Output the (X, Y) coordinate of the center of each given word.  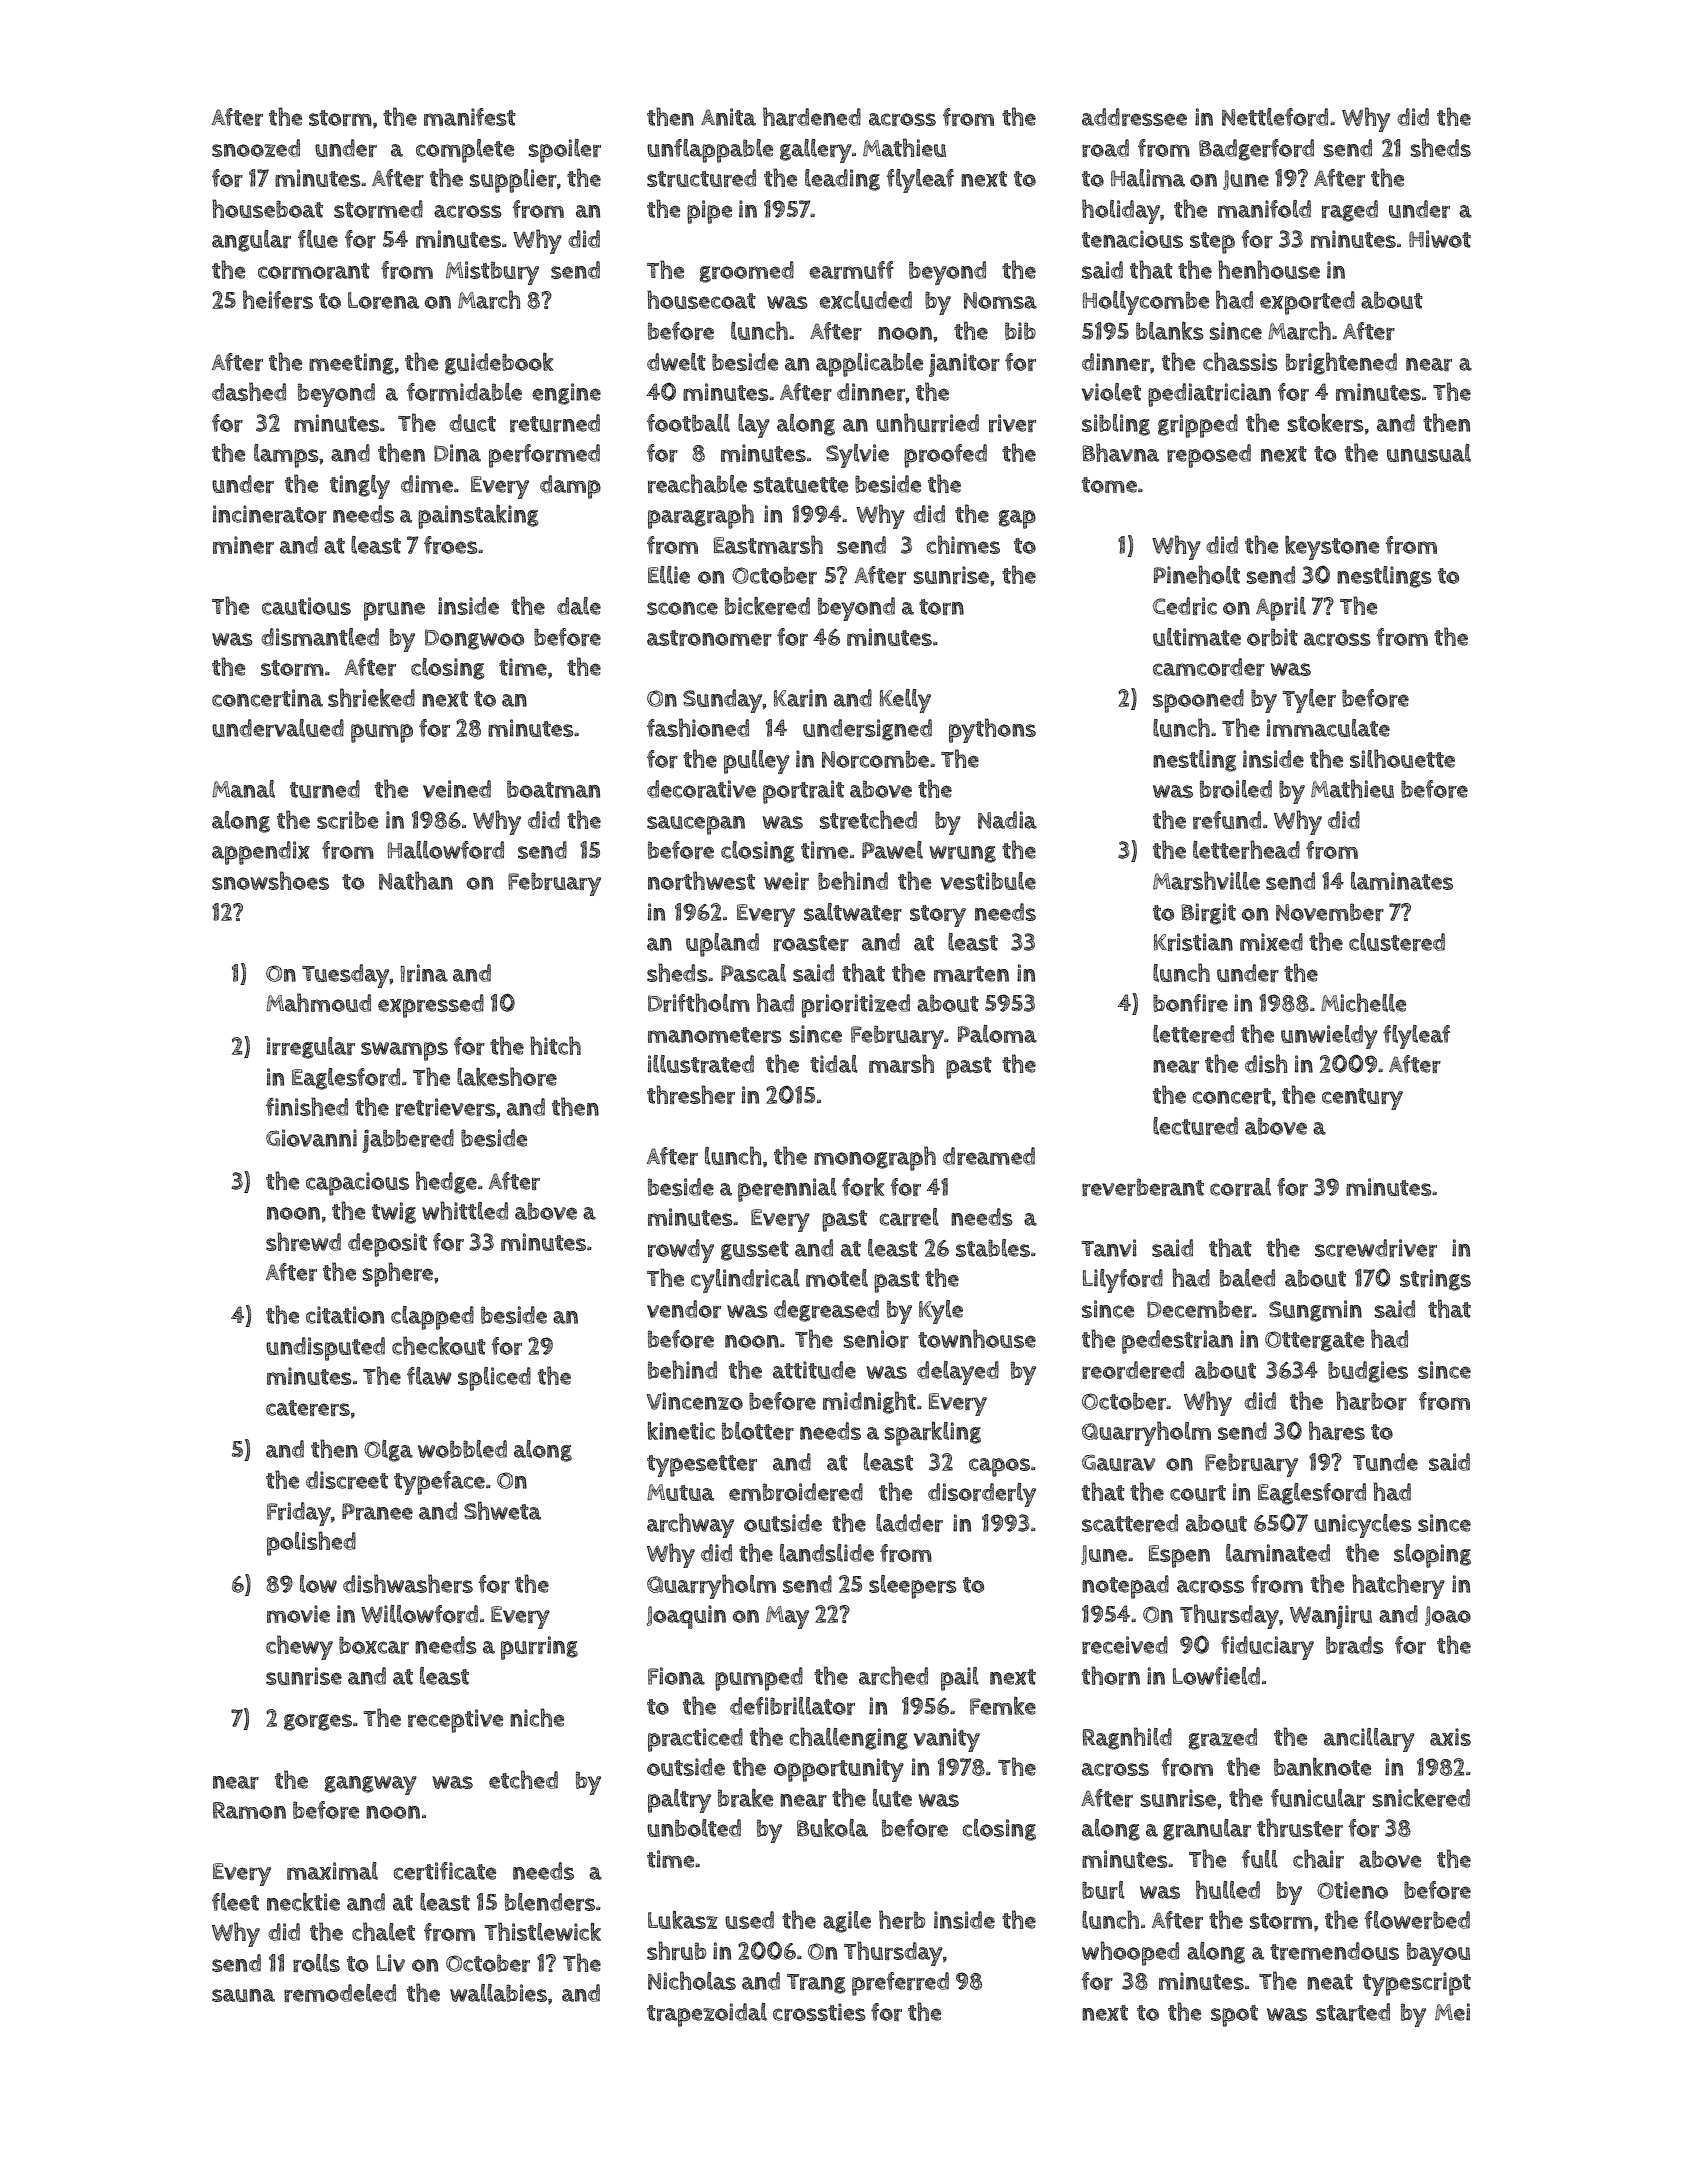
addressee (1134, 117)
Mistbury (492, 273)
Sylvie (857, 456)
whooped (1130, 1953)
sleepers (913, 1587)
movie (298, 1614)
